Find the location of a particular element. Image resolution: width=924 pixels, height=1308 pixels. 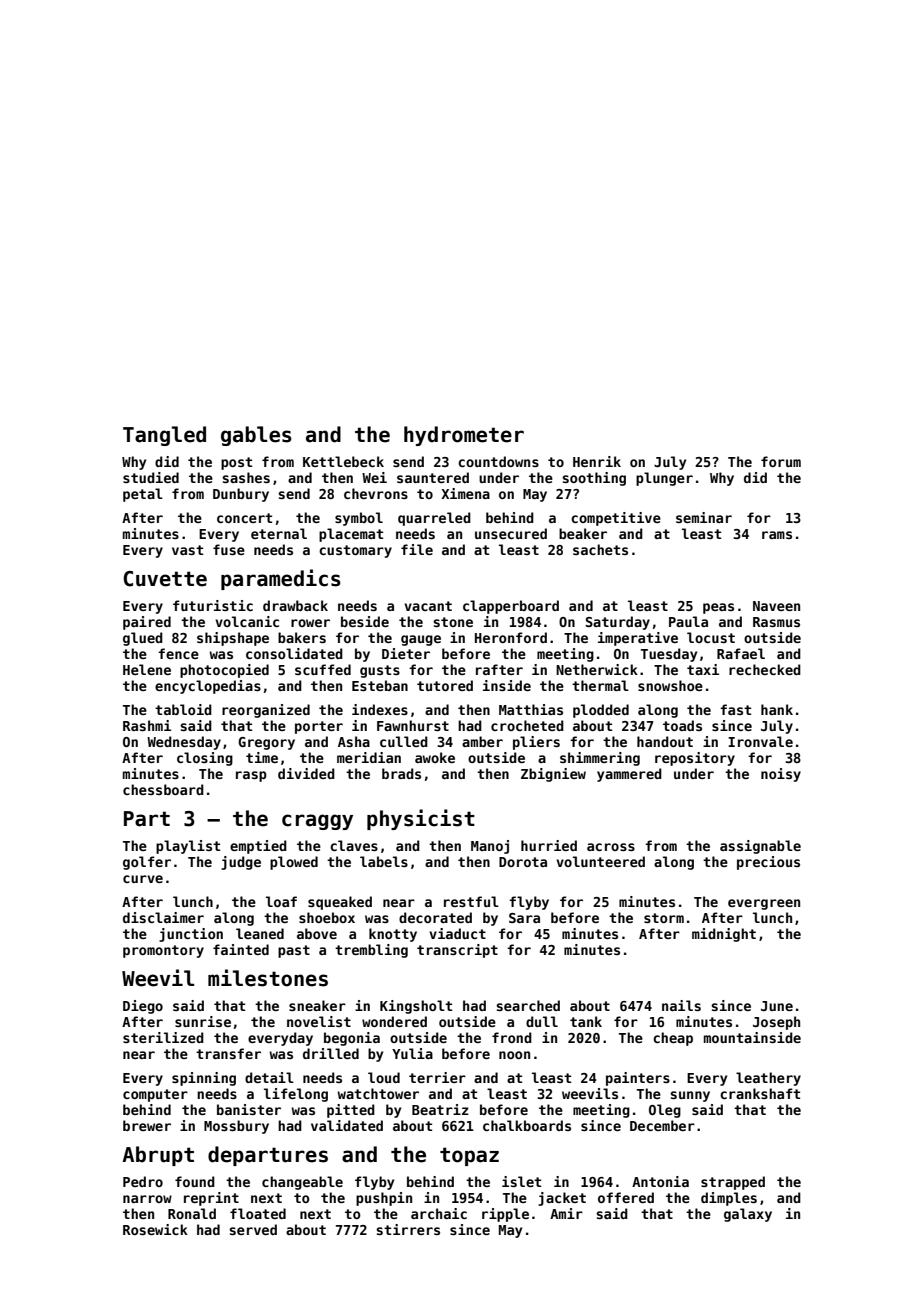

assignable is located at coordinates (760, 847).
